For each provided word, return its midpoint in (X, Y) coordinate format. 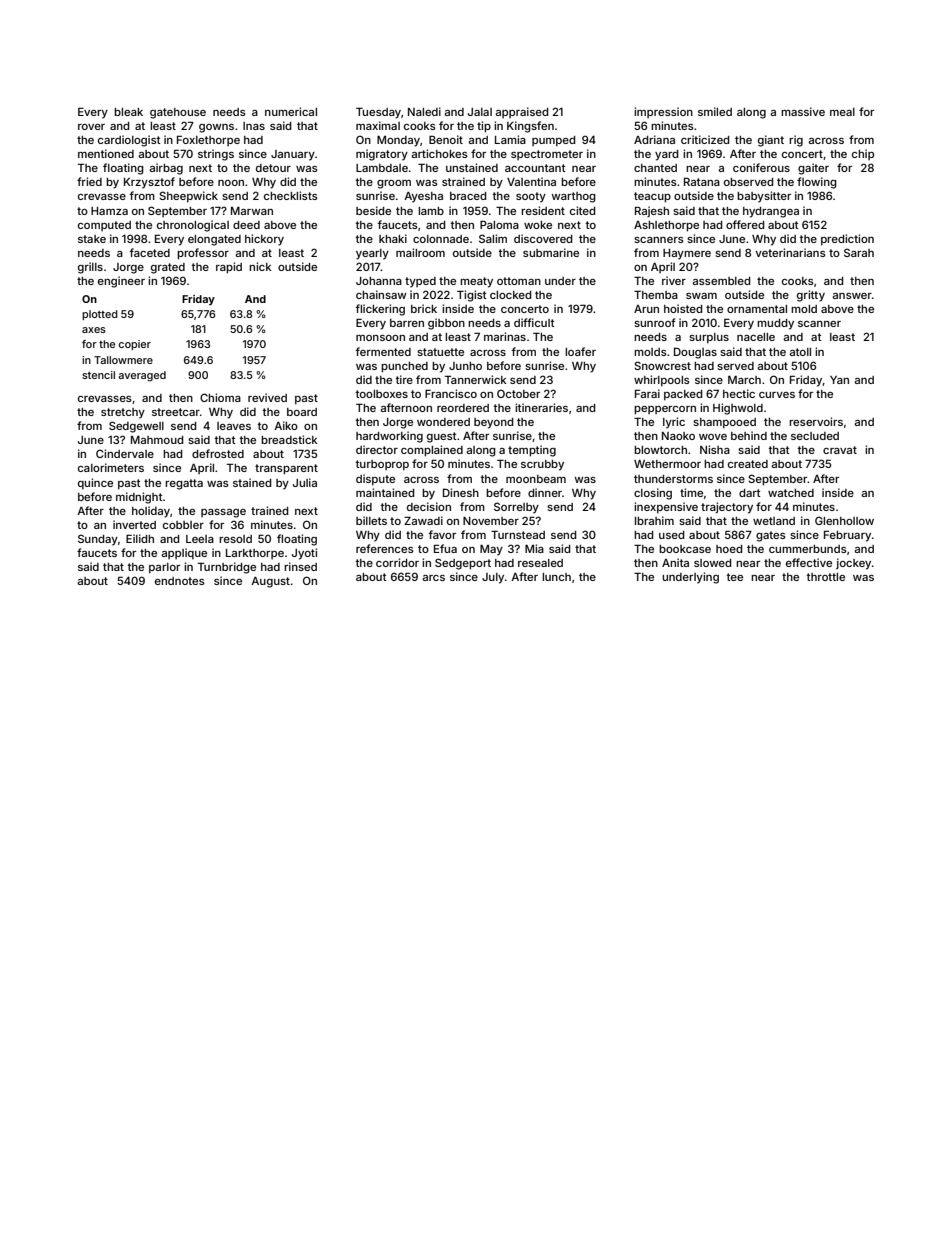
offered (745, 224)
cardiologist (129, 141)
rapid (229, 268)
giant (771, 141)
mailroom (420, 252)
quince (95, 483)
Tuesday (378, 113)
